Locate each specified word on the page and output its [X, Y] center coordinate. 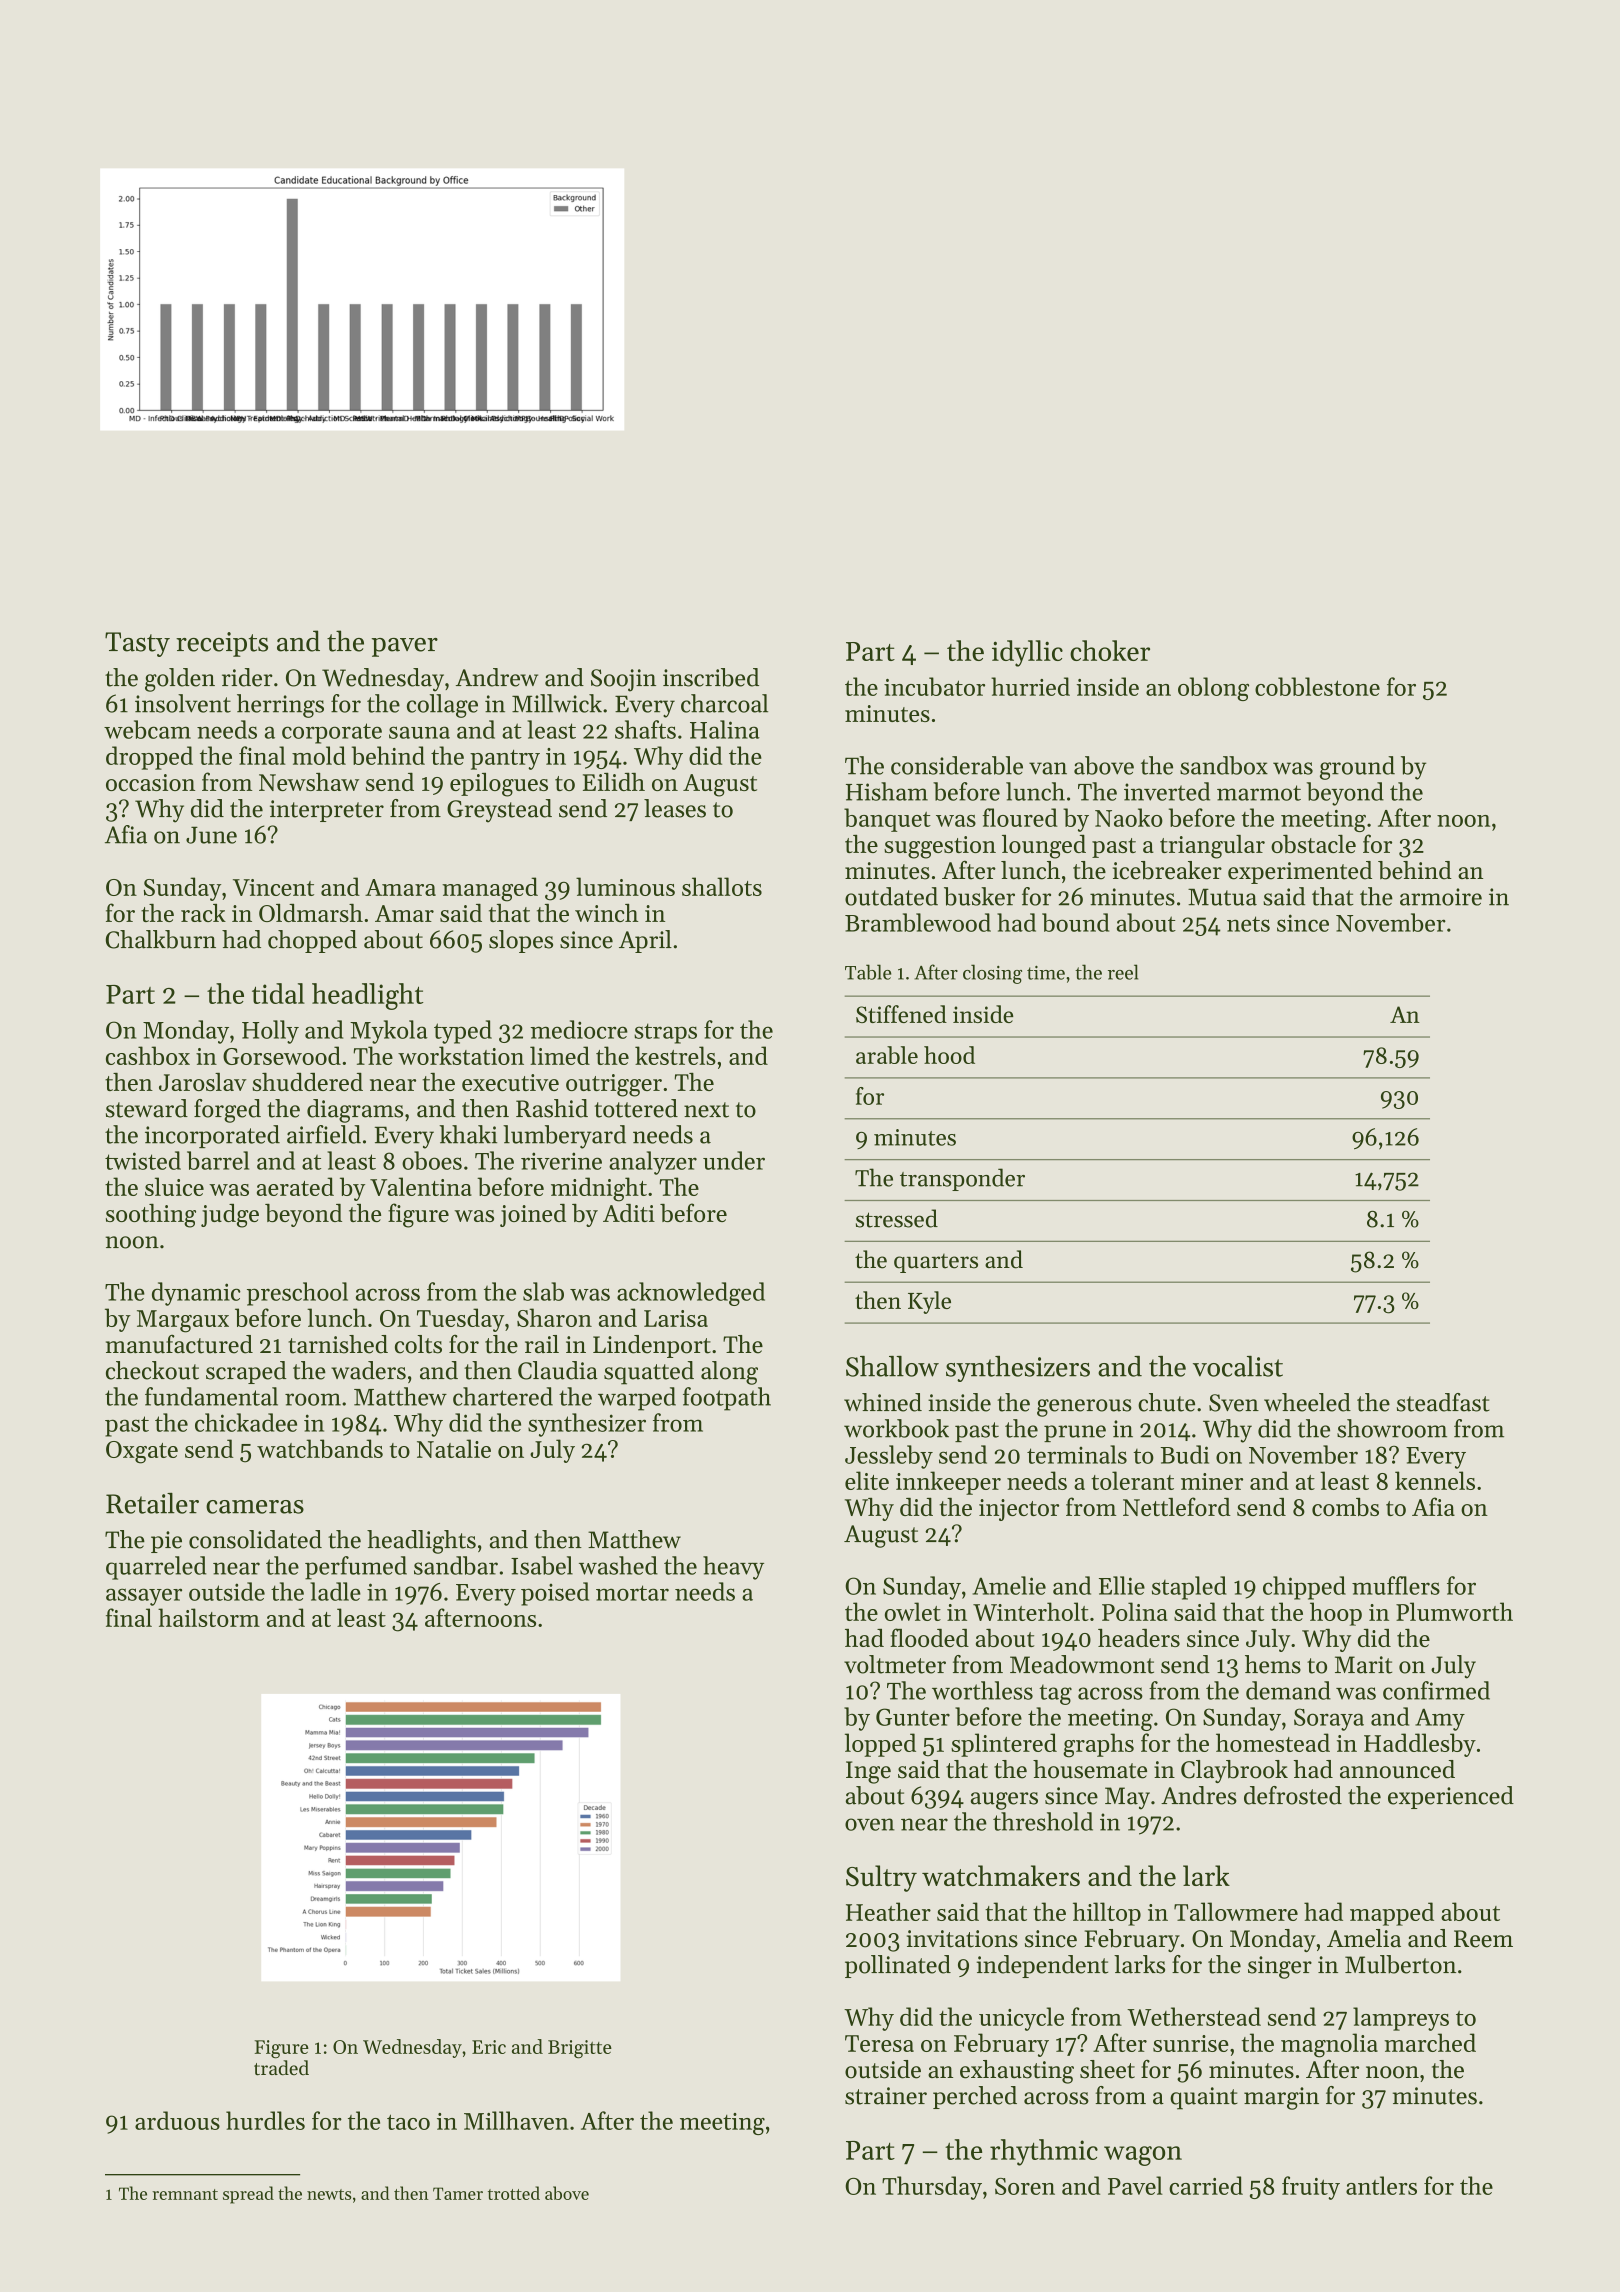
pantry [505, 760]
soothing [151, 1216]
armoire [1441, 897]
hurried [1030, 686]
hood [949, 1055]
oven [870, 1824]
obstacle [1313, 844]
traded [281, 2068]
